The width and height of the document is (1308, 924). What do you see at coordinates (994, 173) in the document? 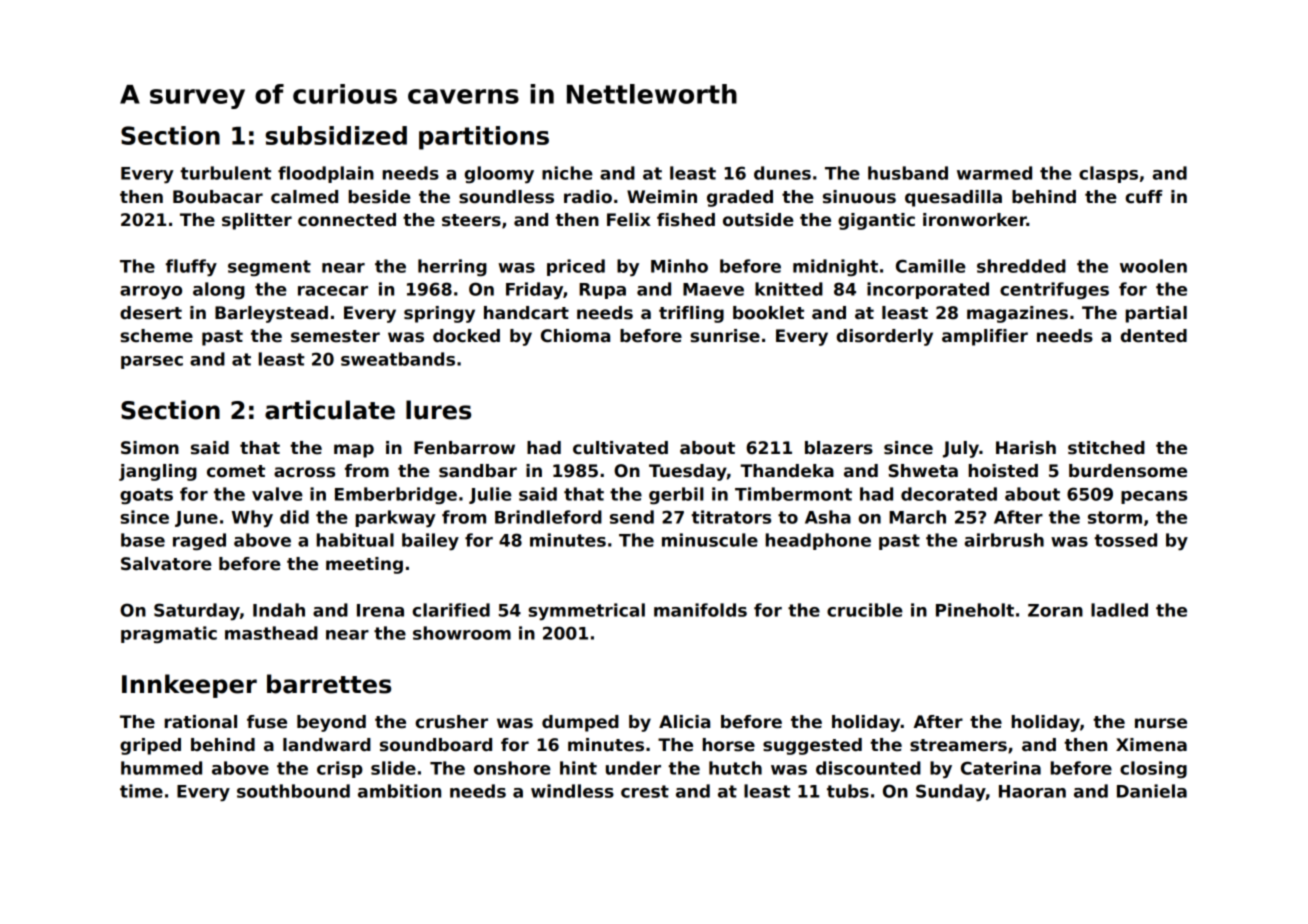
I see `warmed` at bounding box center [994, 173].
